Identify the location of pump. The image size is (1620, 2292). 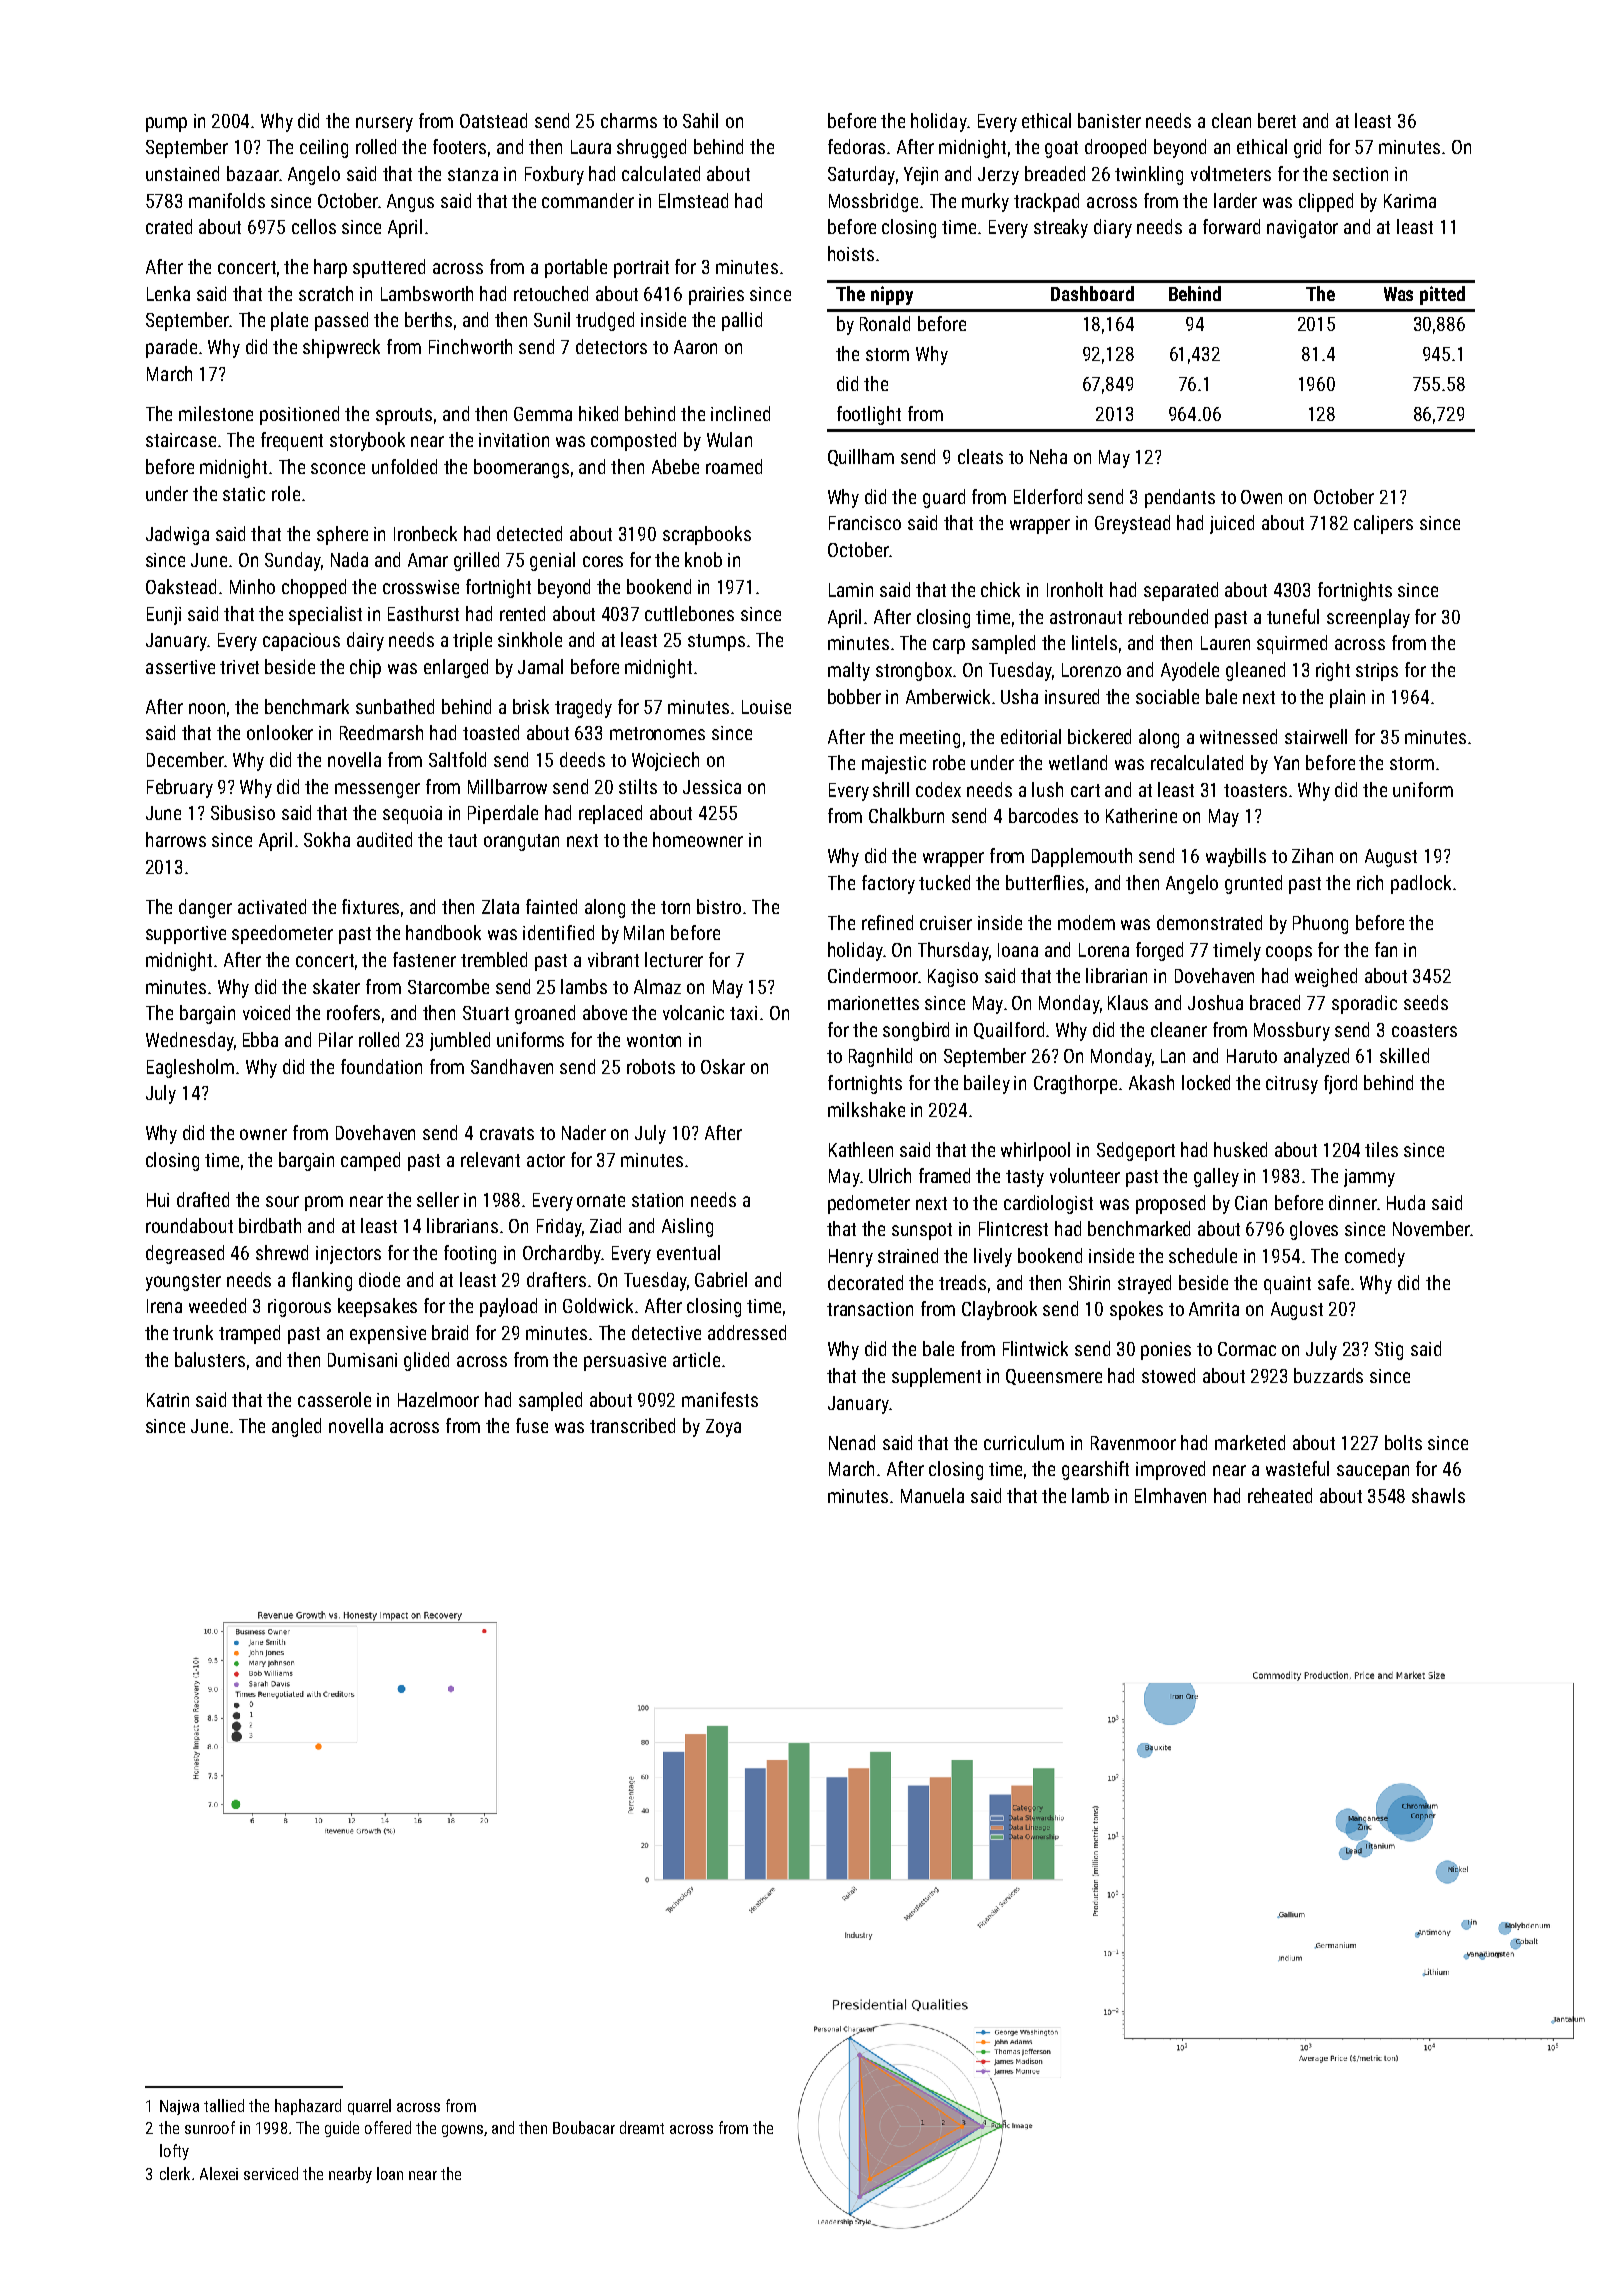
(166, 124).
